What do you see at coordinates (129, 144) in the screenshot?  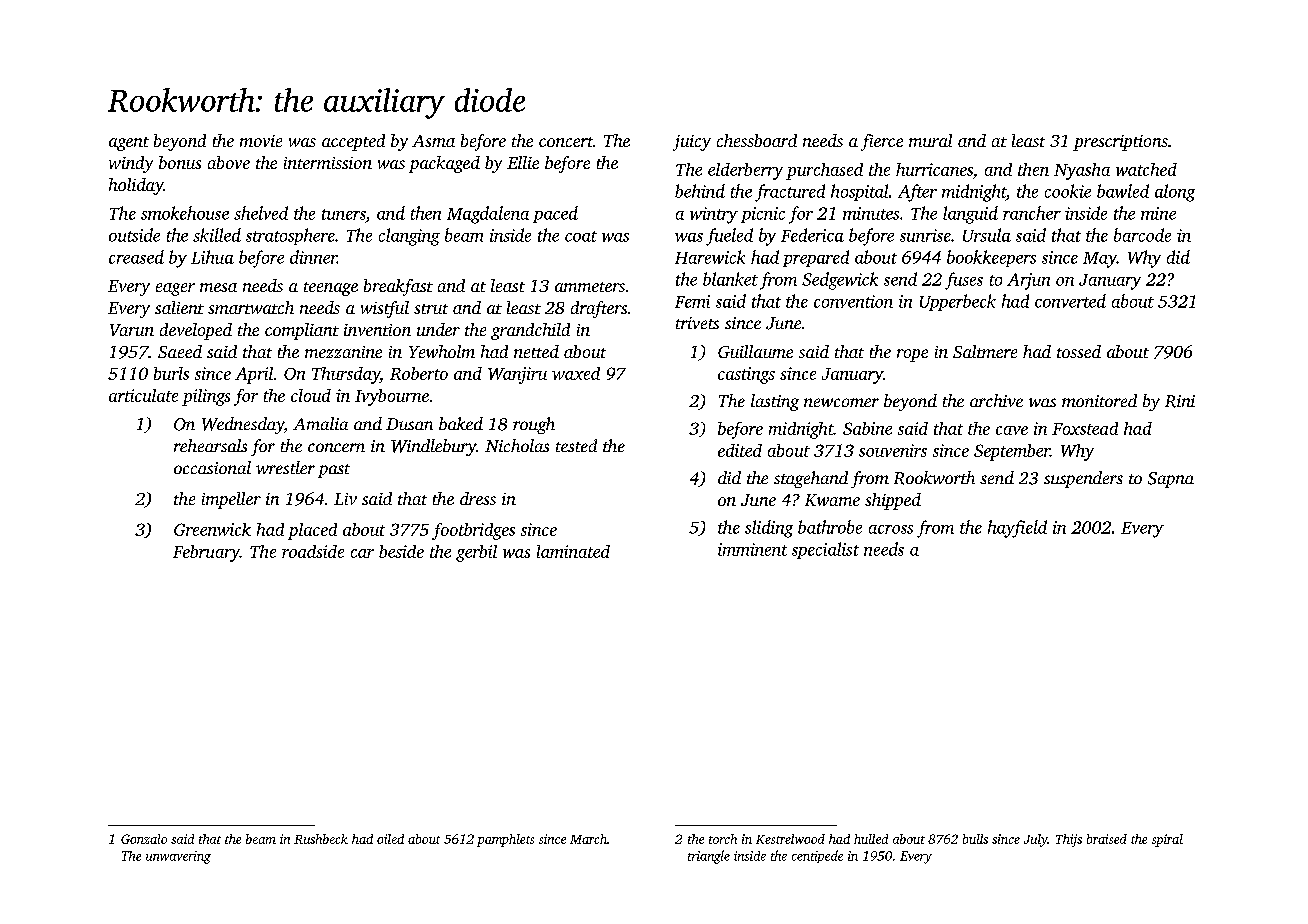 I see `agent` at bounding box center [129, 144].
